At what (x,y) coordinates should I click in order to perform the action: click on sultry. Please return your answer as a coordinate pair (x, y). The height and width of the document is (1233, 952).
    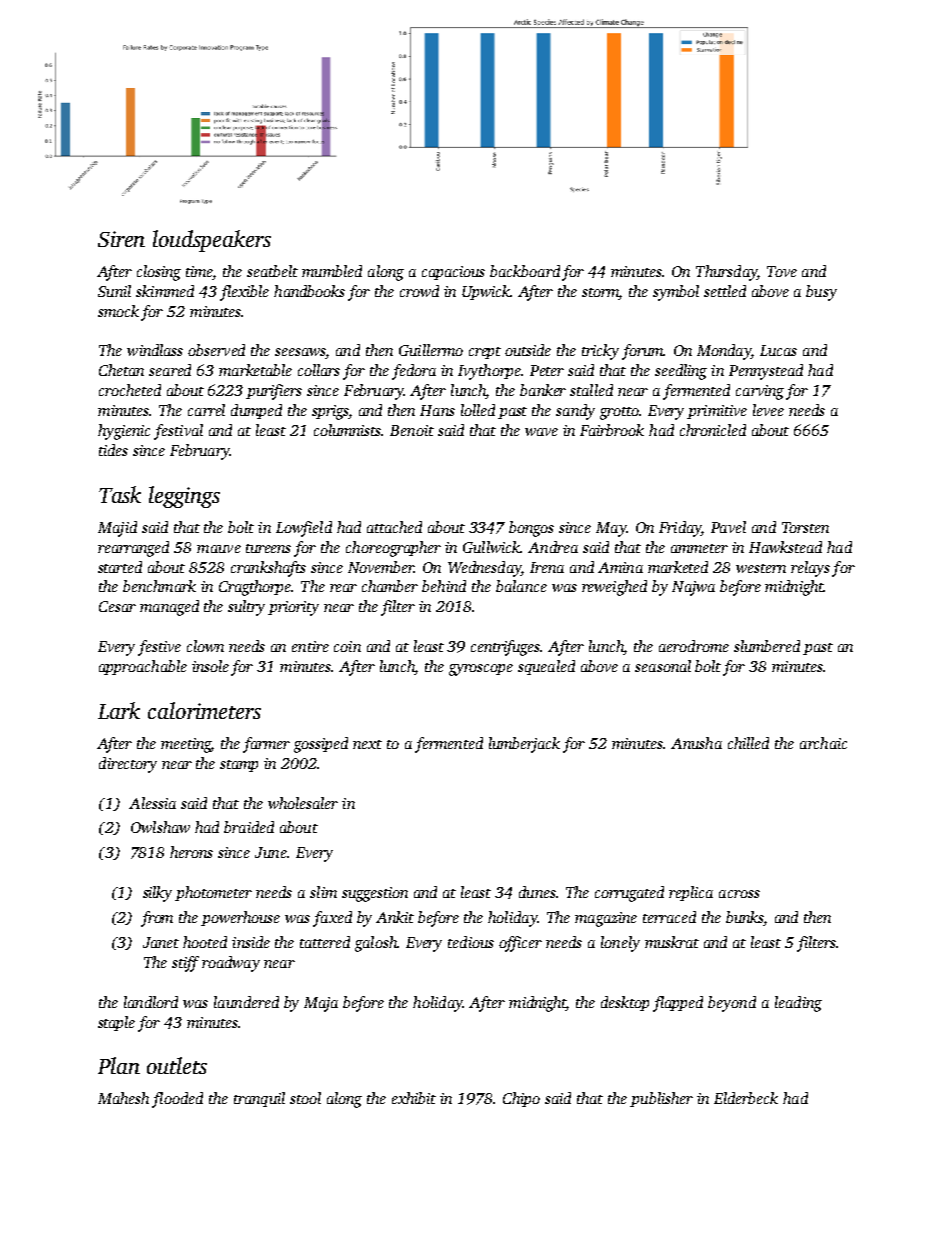
    Looking at the image, I should click on (246, 608).
